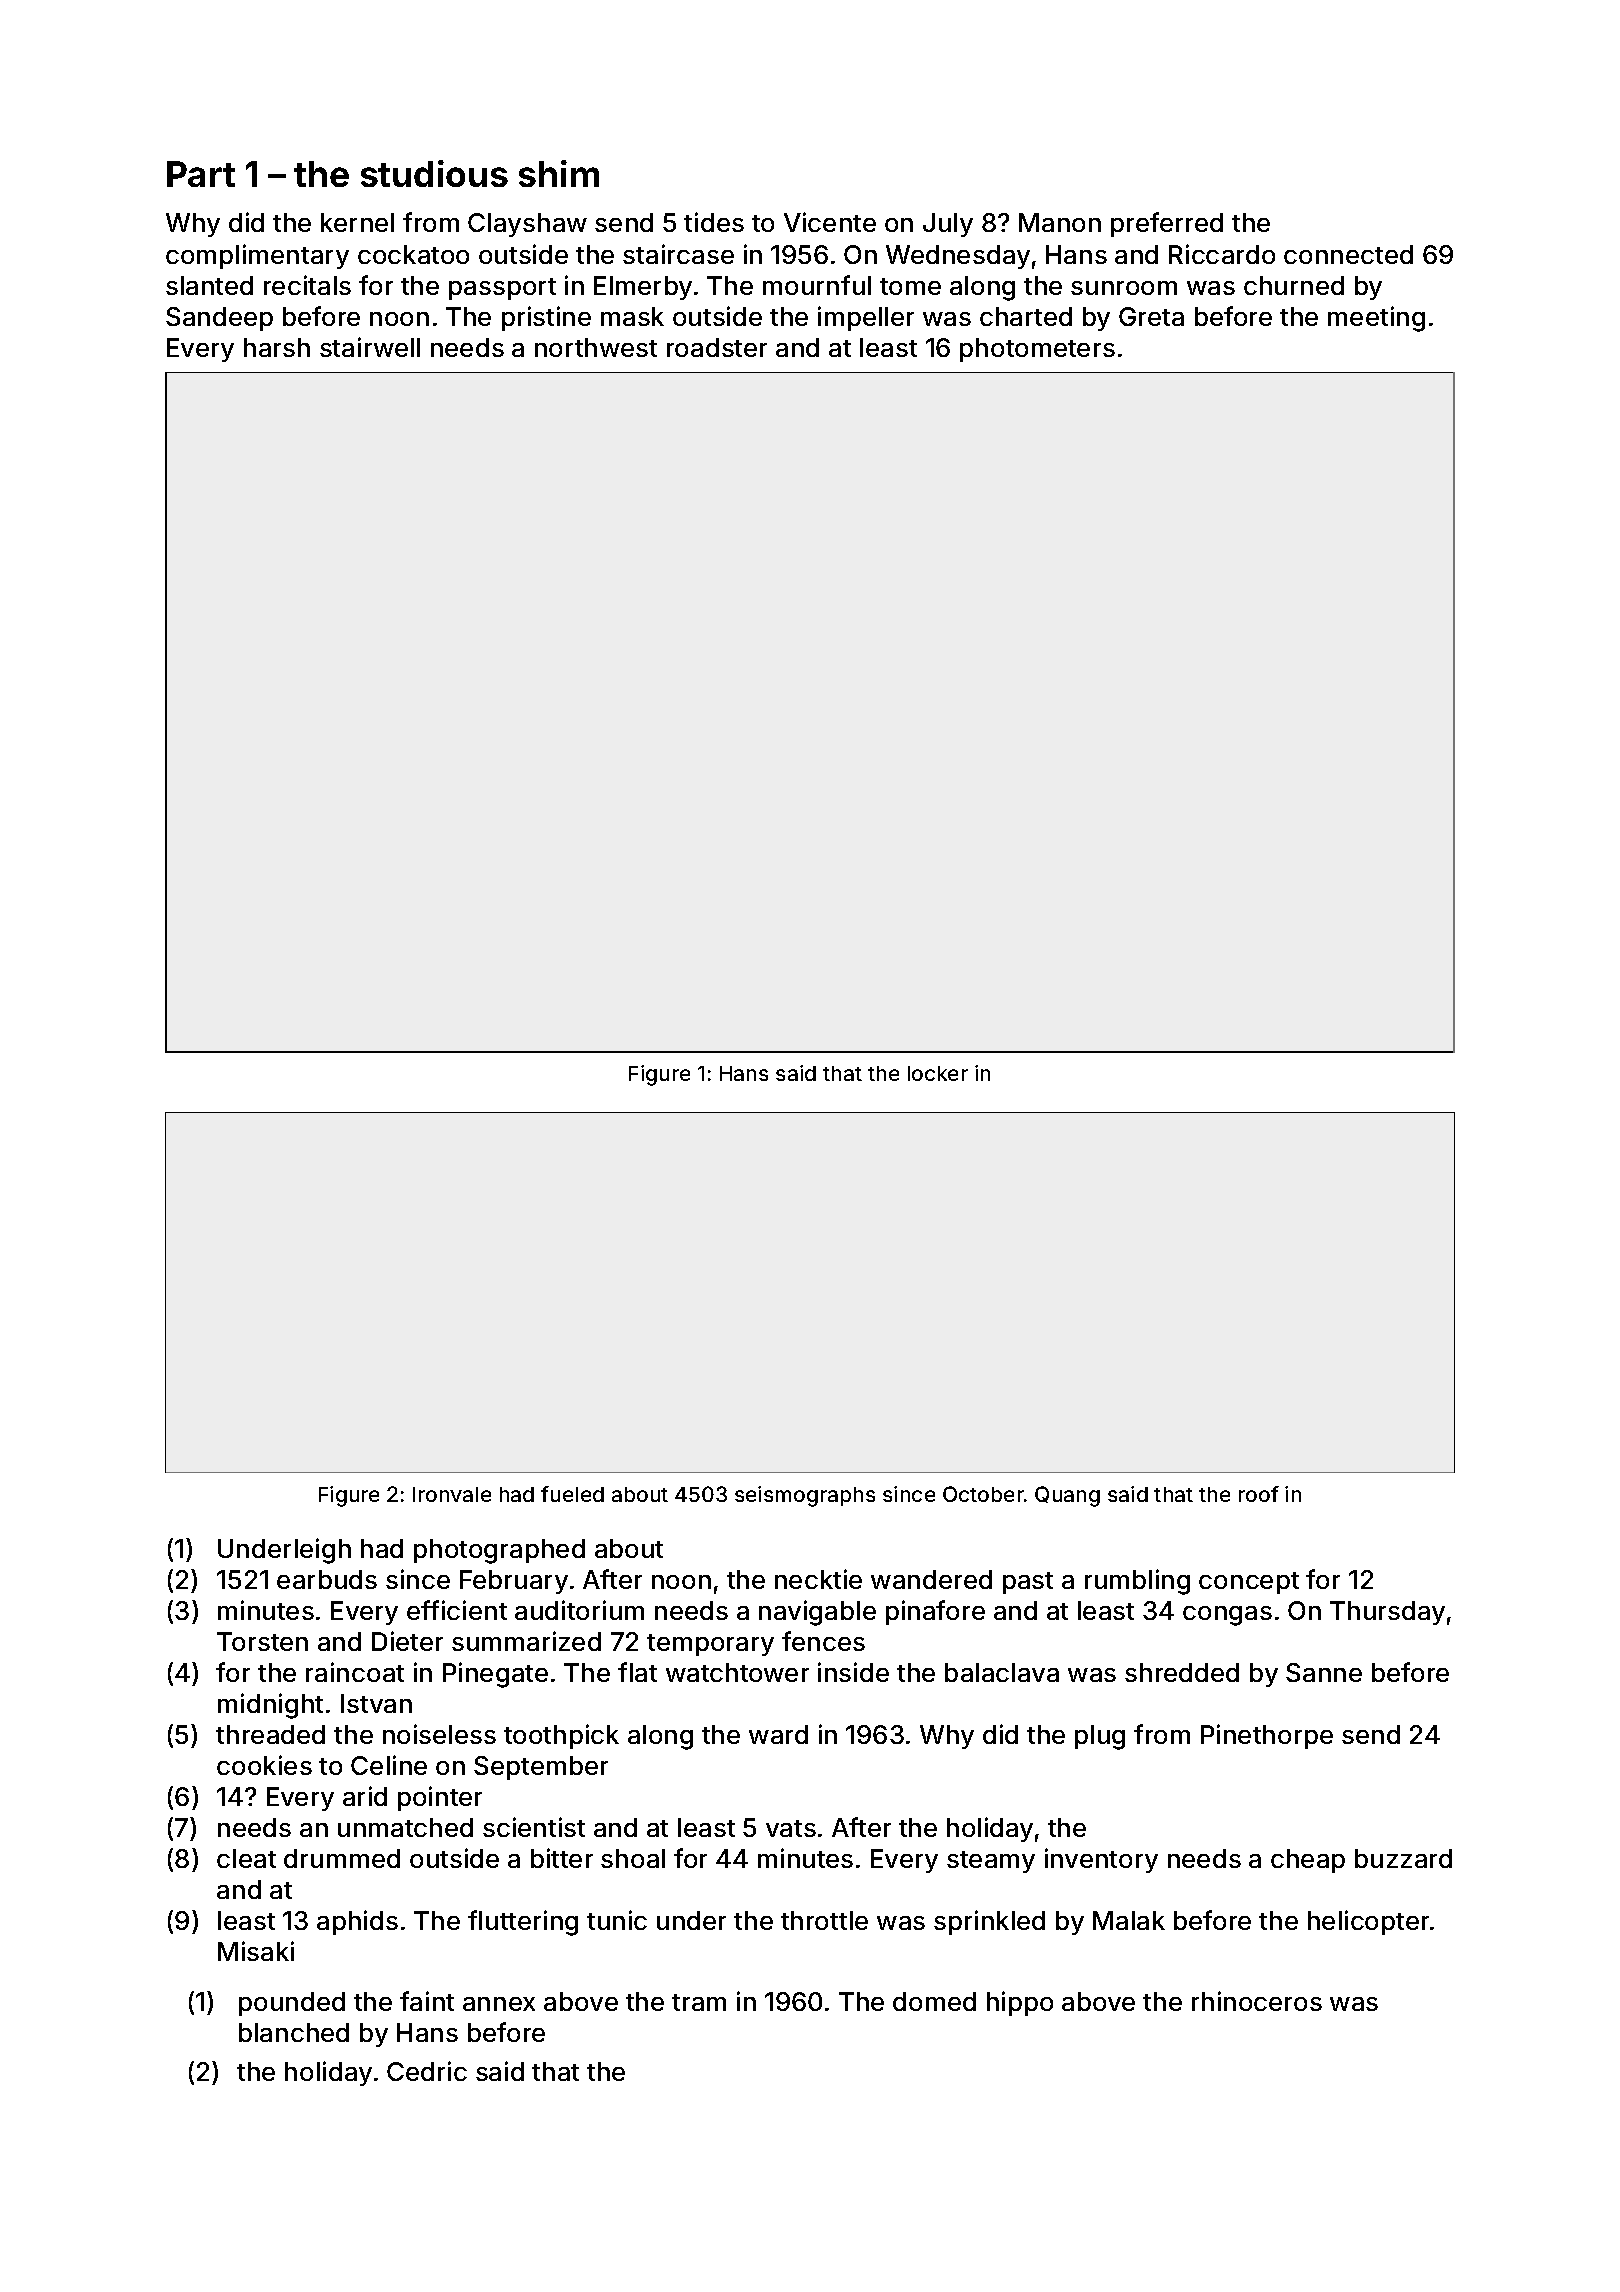 This screenshot has width=1620, height=2292. What do you see at coordinates (1259, 1494) in the screenshot?
I see `roof` at bounding box center [1259, 1494].
